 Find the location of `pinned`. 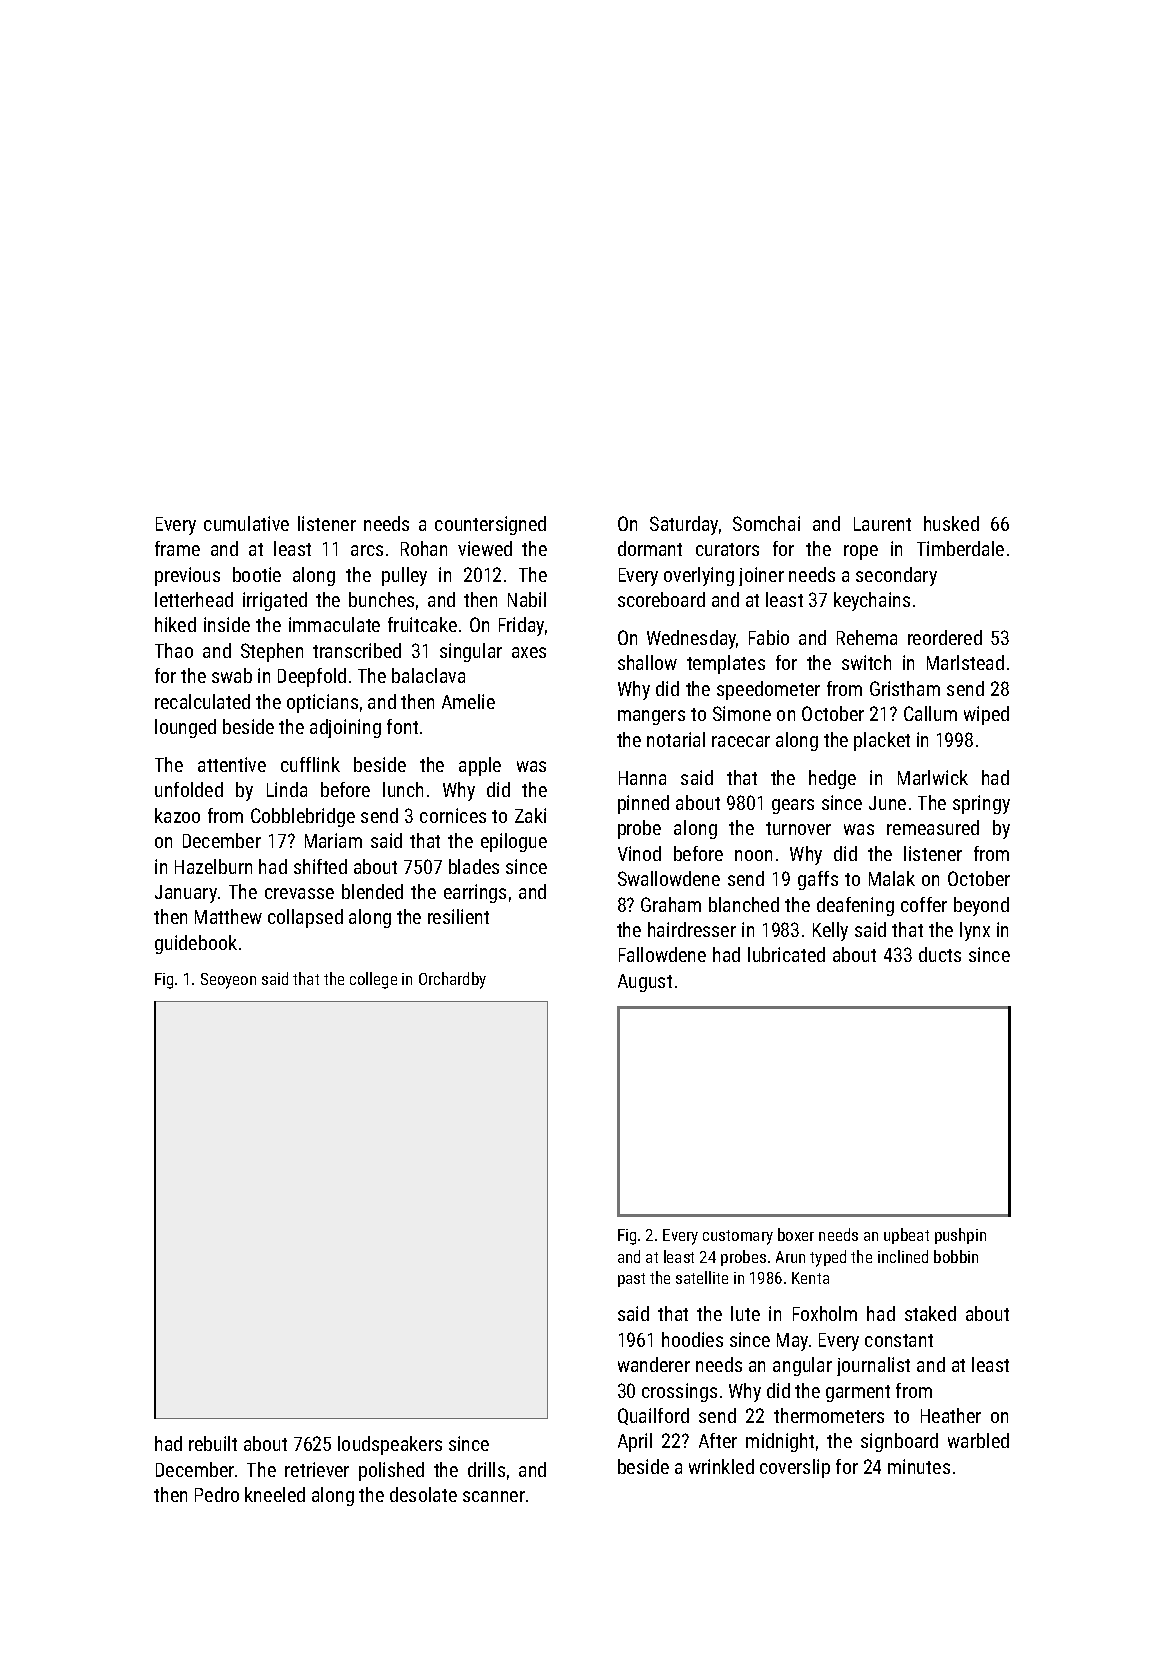

pinned is located at coordinates (643, 804).
